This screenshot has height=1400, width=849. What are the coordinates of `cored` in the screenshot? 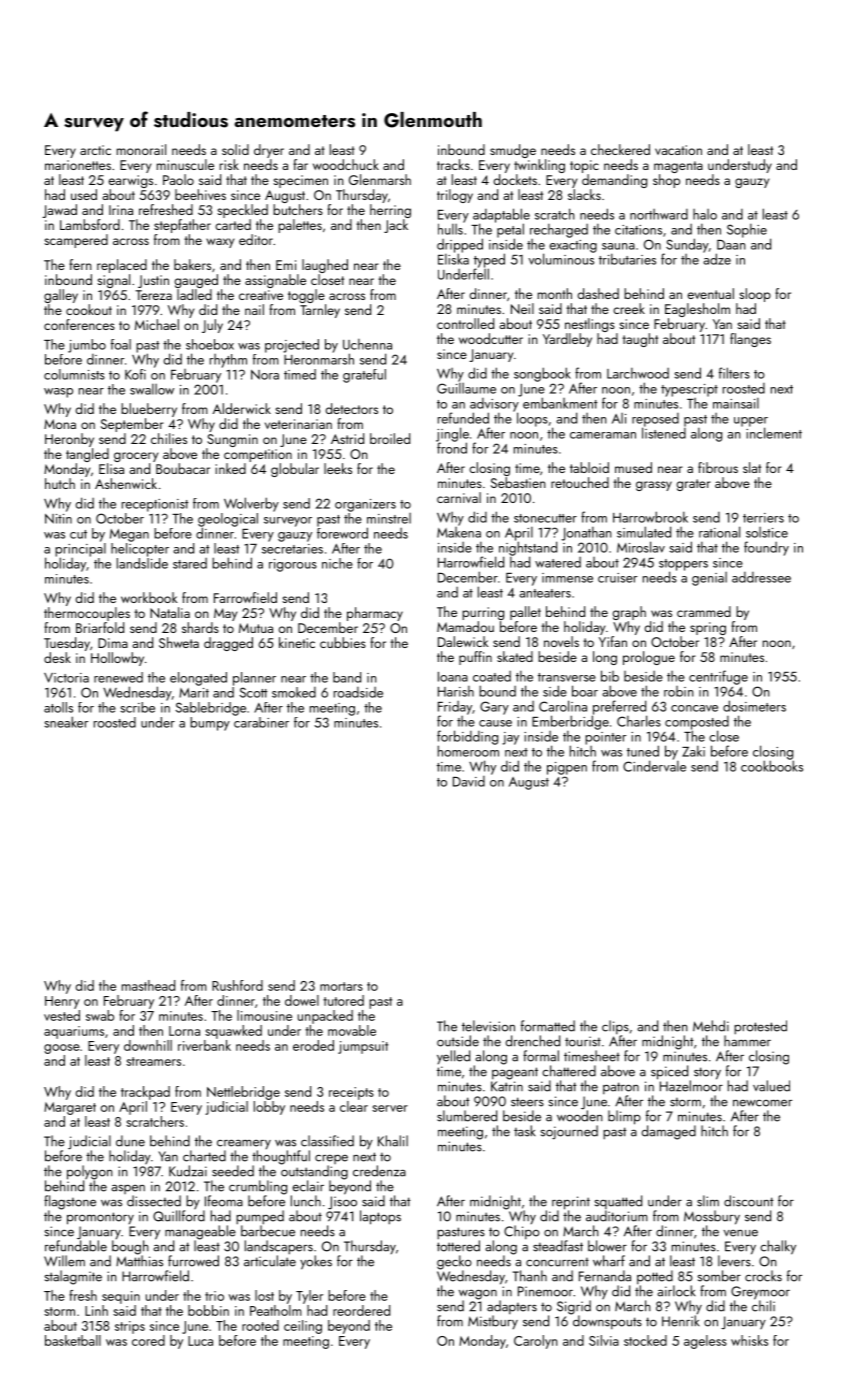 It's located at (148, 1340).
